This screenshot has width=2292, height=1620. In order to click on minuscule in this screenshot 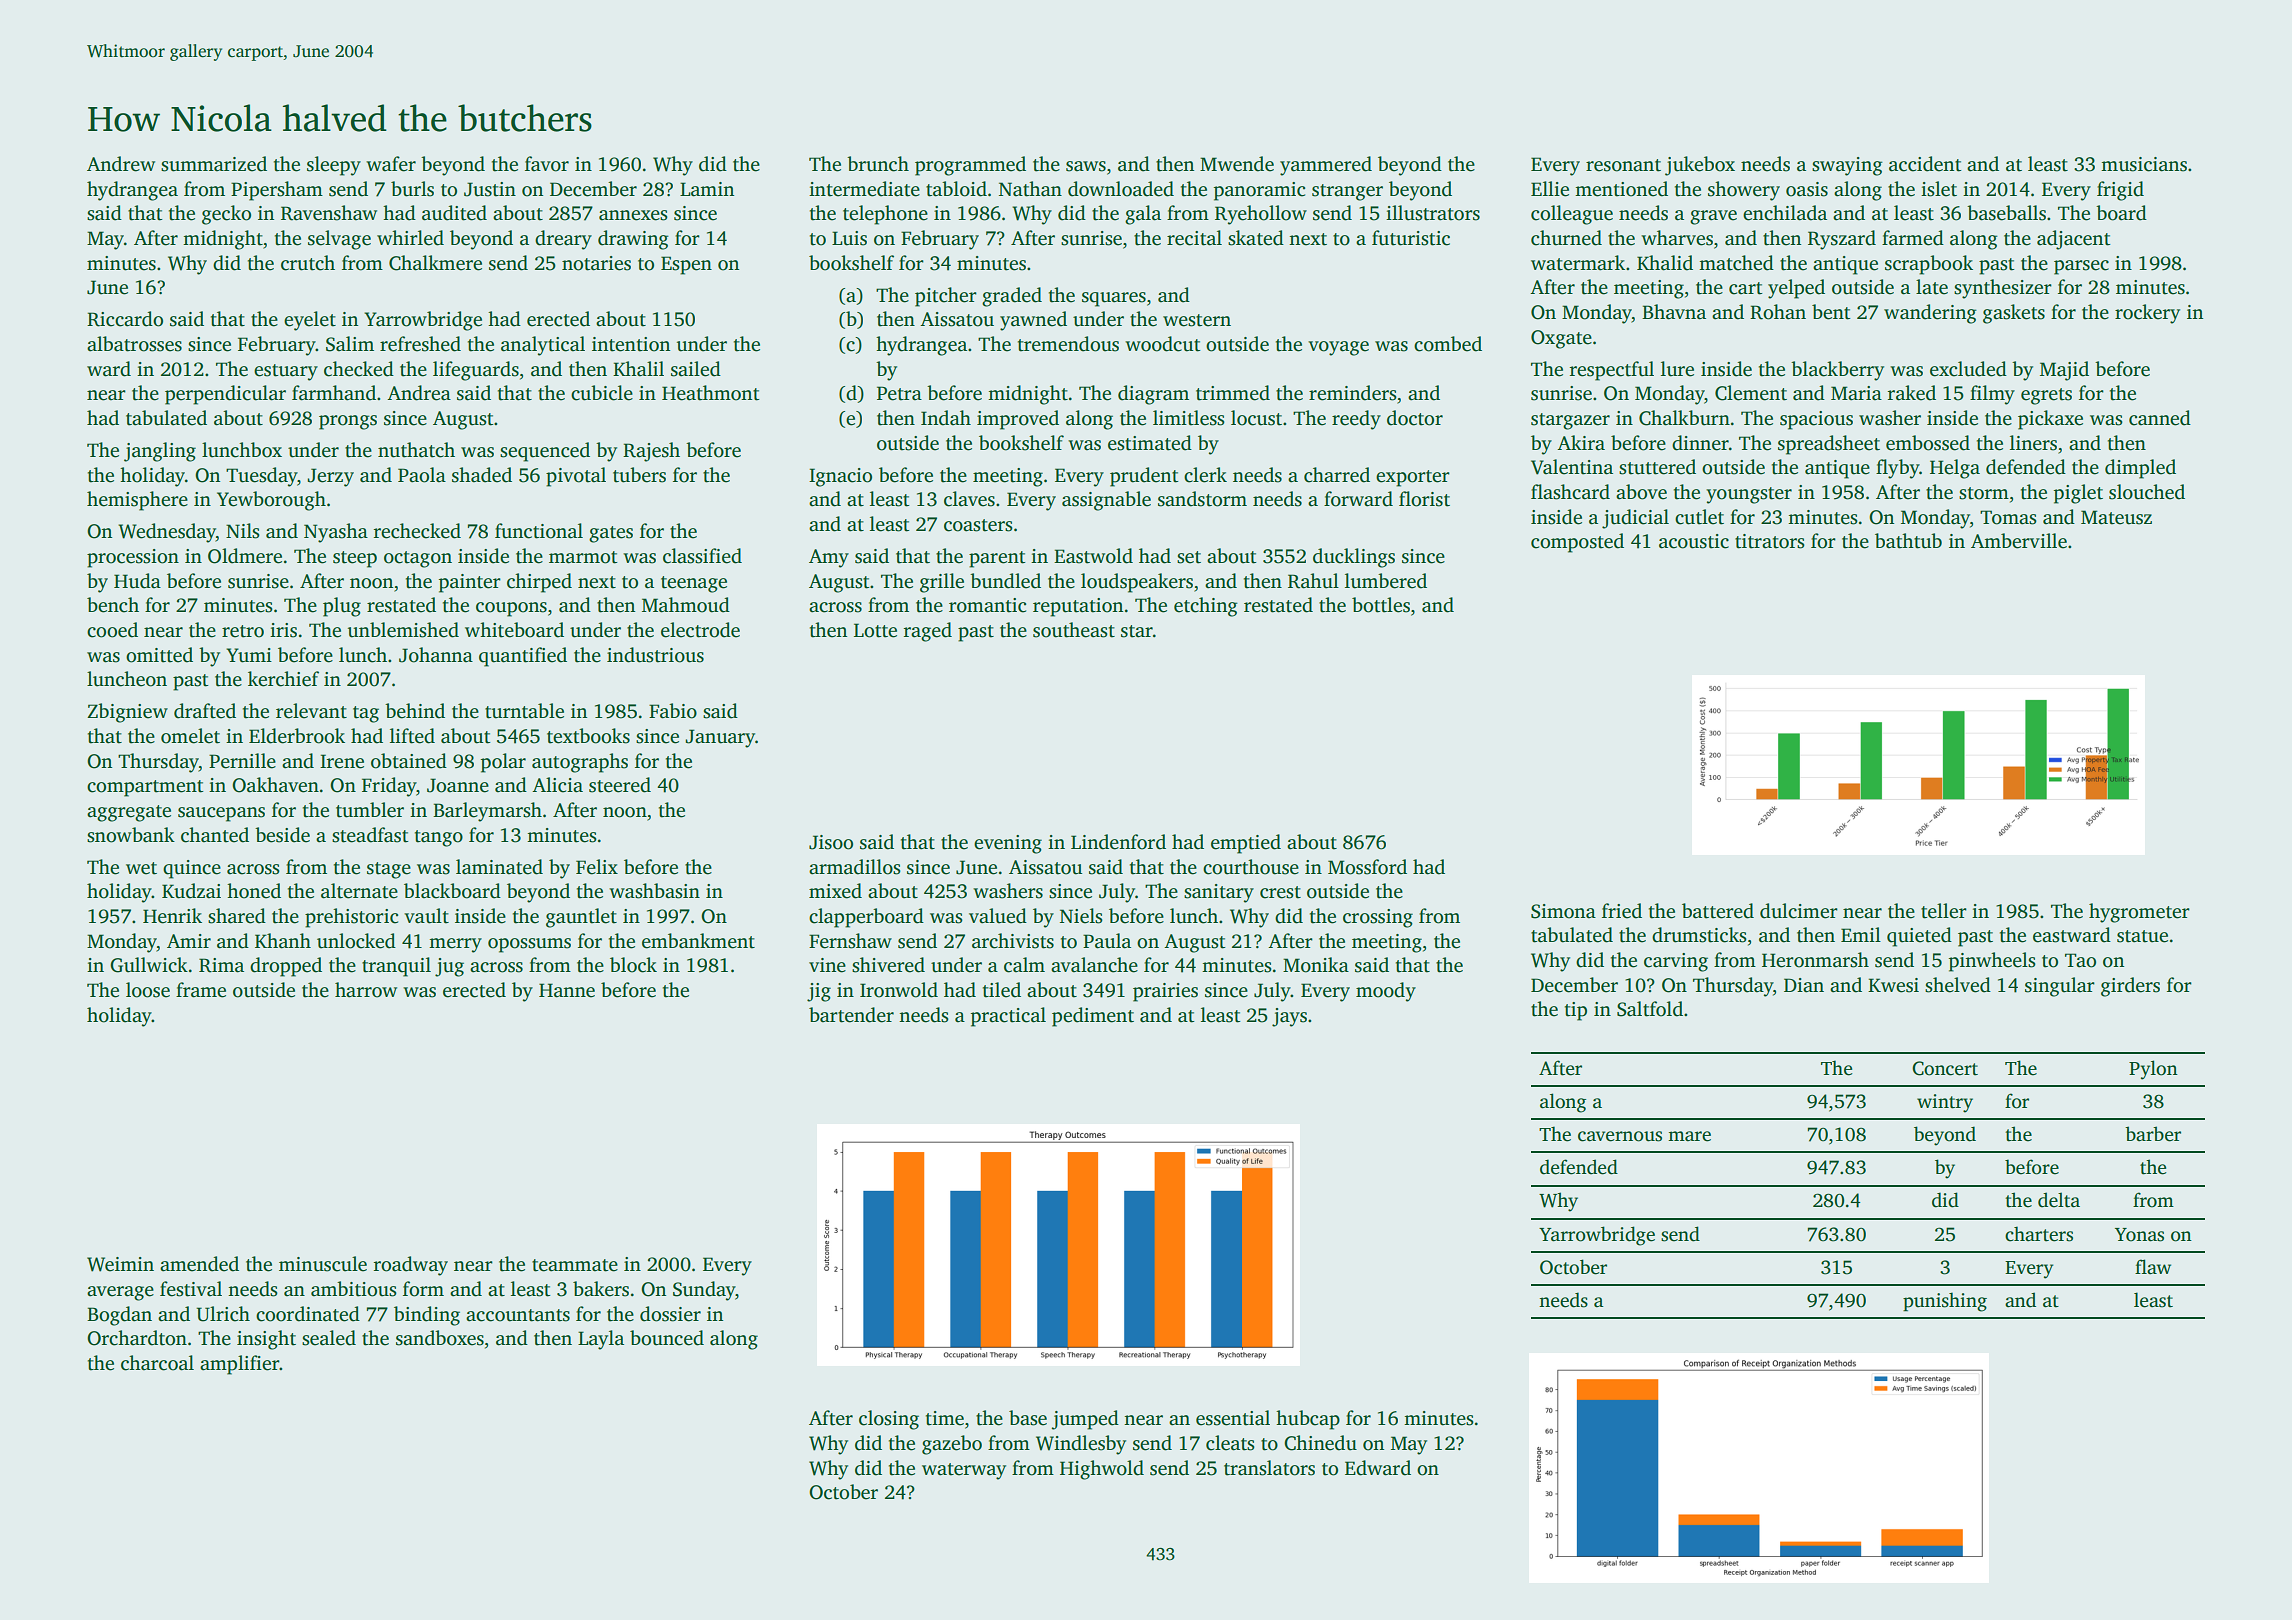, I will do `click(323, 1264)`.
